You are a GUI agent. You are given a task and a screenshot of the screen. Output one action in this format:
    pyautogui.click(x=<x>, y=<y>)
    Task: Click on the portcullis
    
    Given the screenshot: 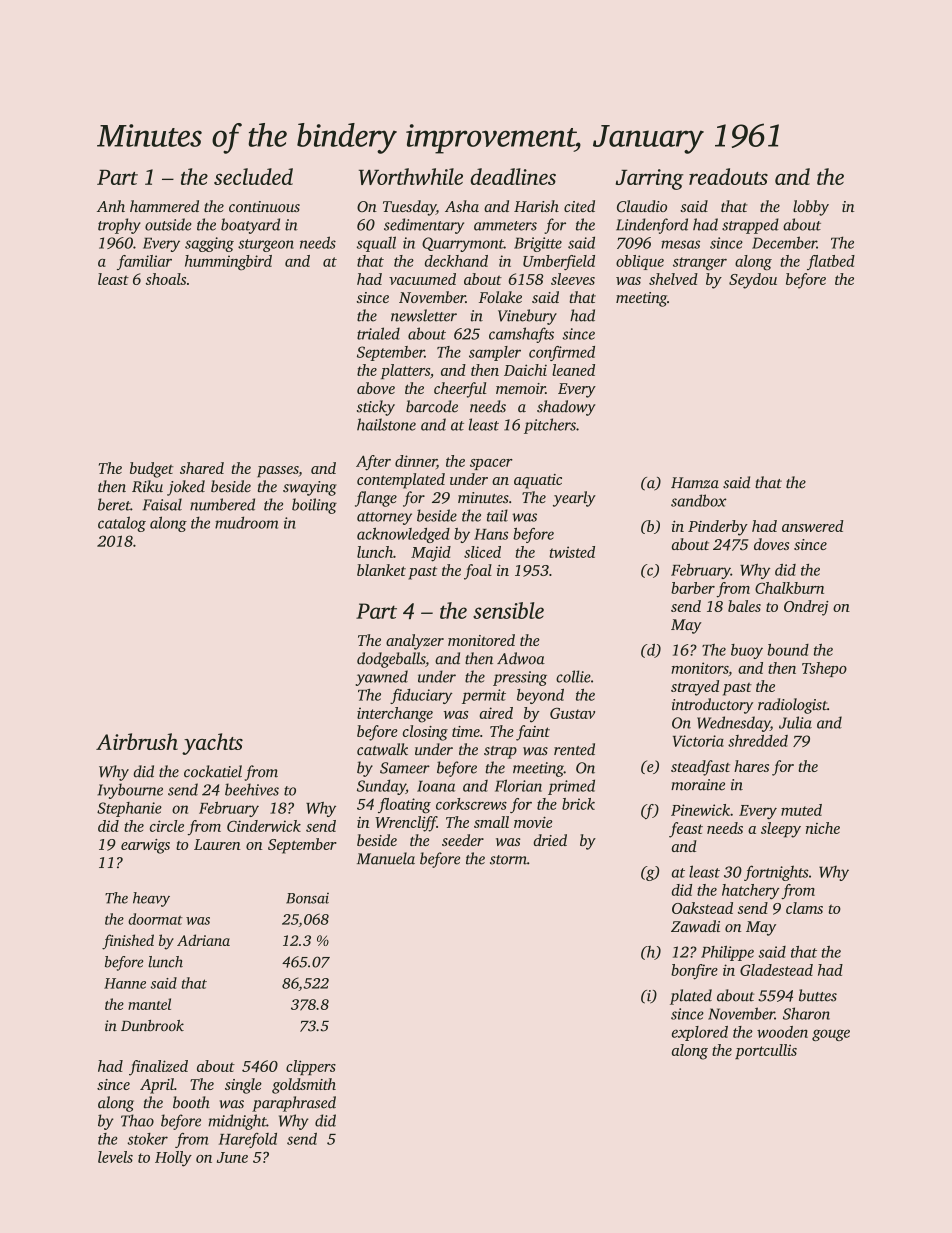 What is the action you would take?
    pyautogui.click(x=766, y=1051)
